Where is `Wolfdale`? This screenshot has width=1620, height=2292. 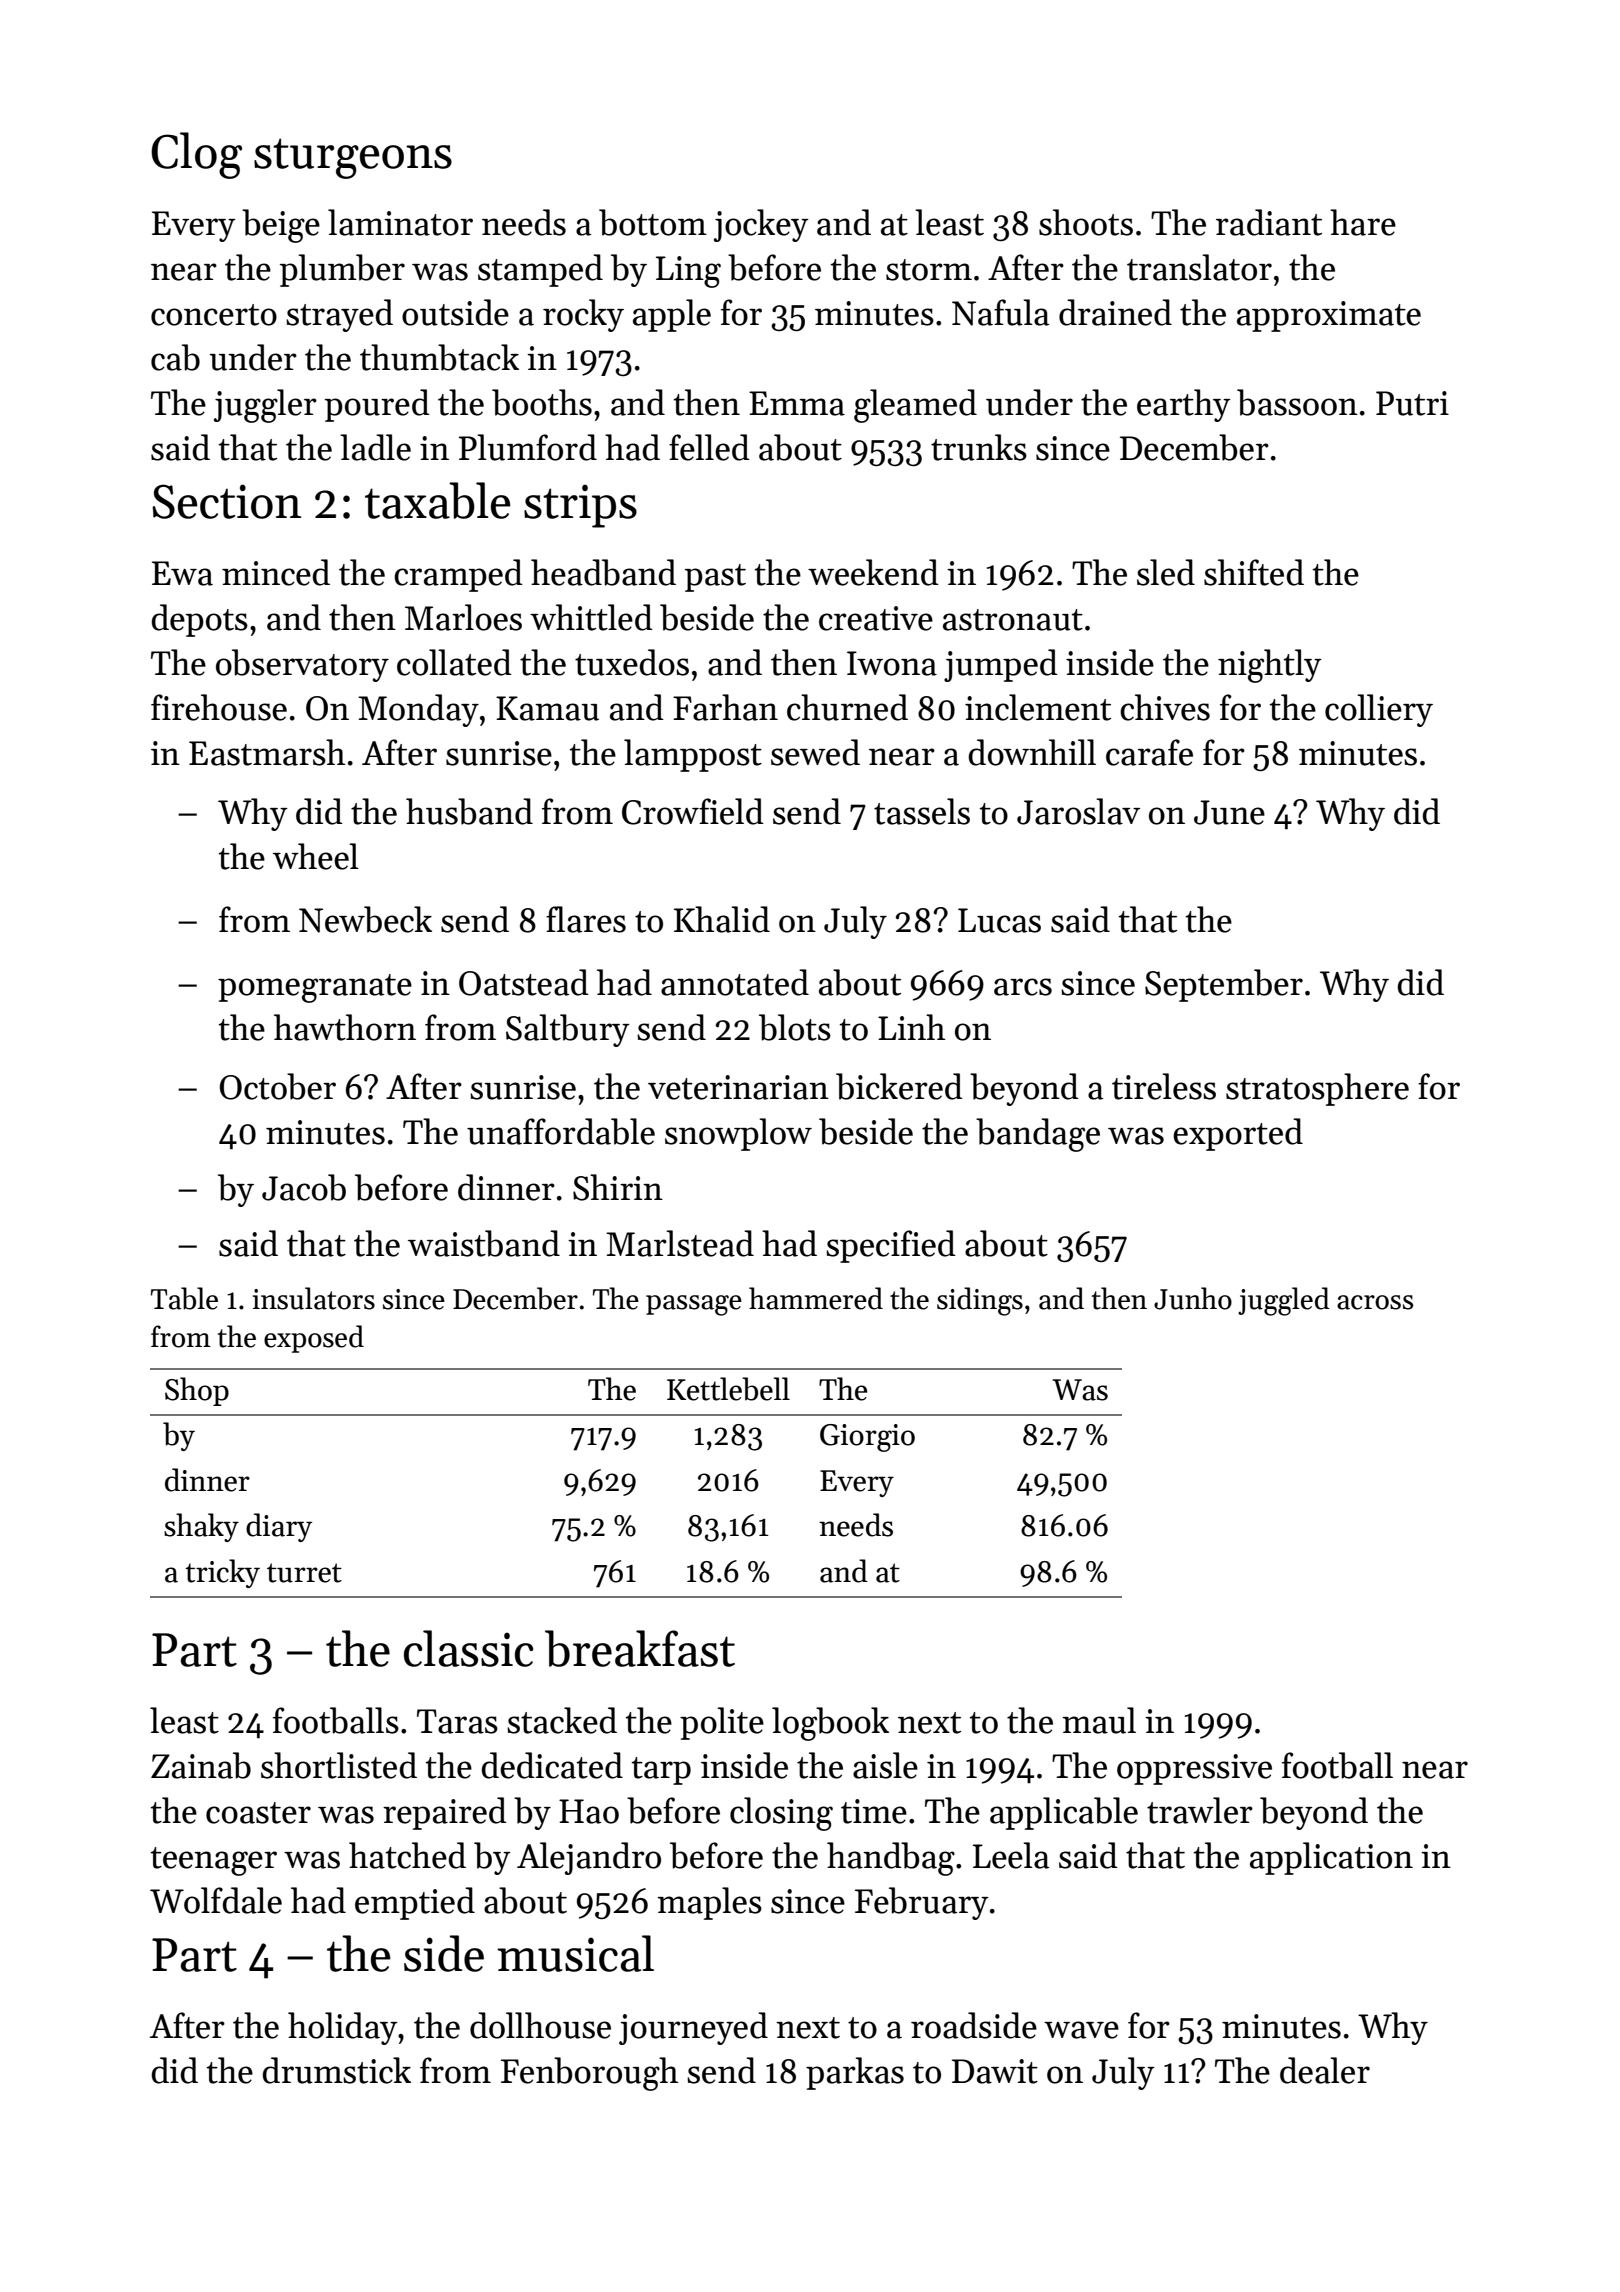
Wolfdale is located at coordinates (216, 1900).
